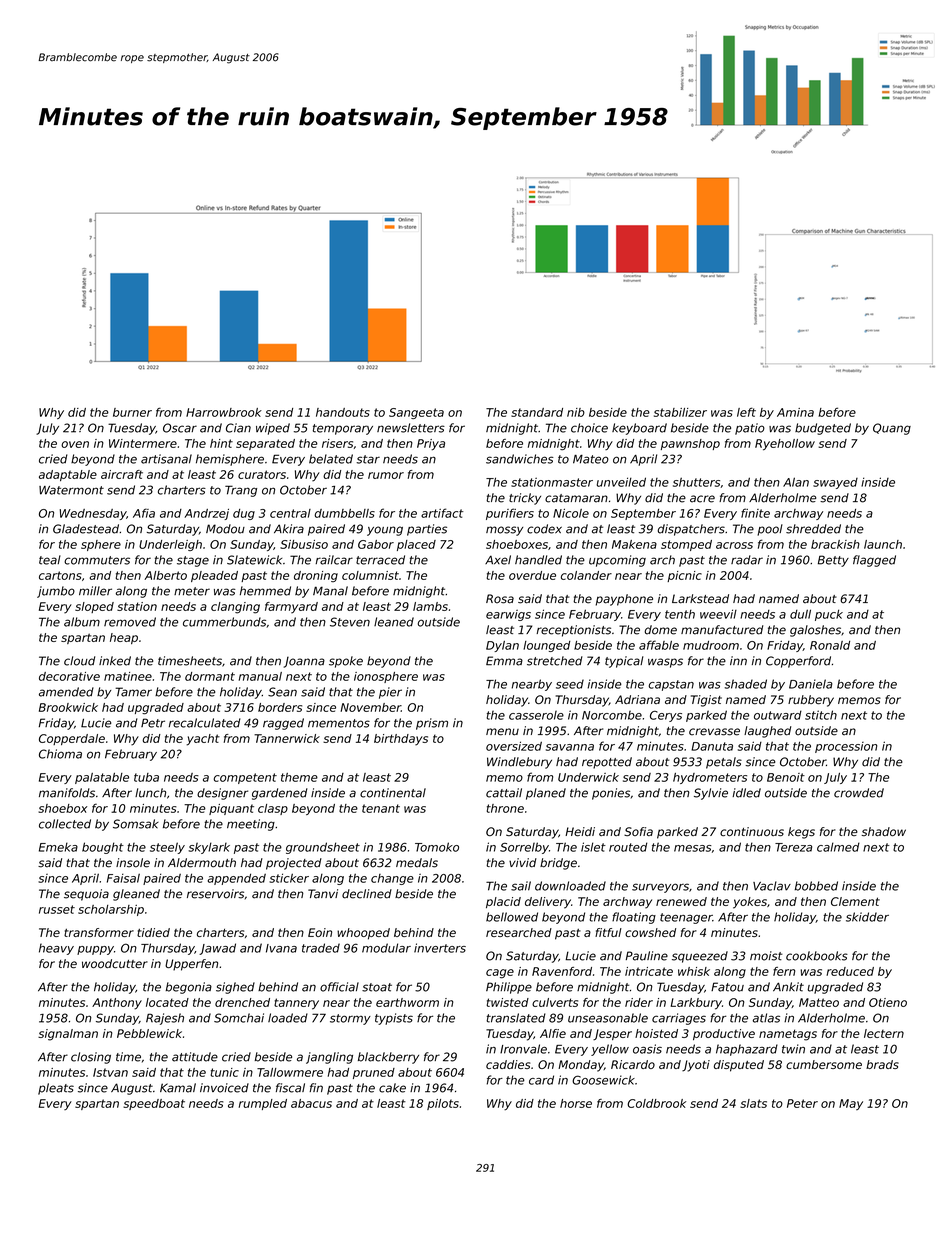  What do you see at coordinates (691, 530) in the image?
I see `dispatchers` at bounding box center [691, 530].
